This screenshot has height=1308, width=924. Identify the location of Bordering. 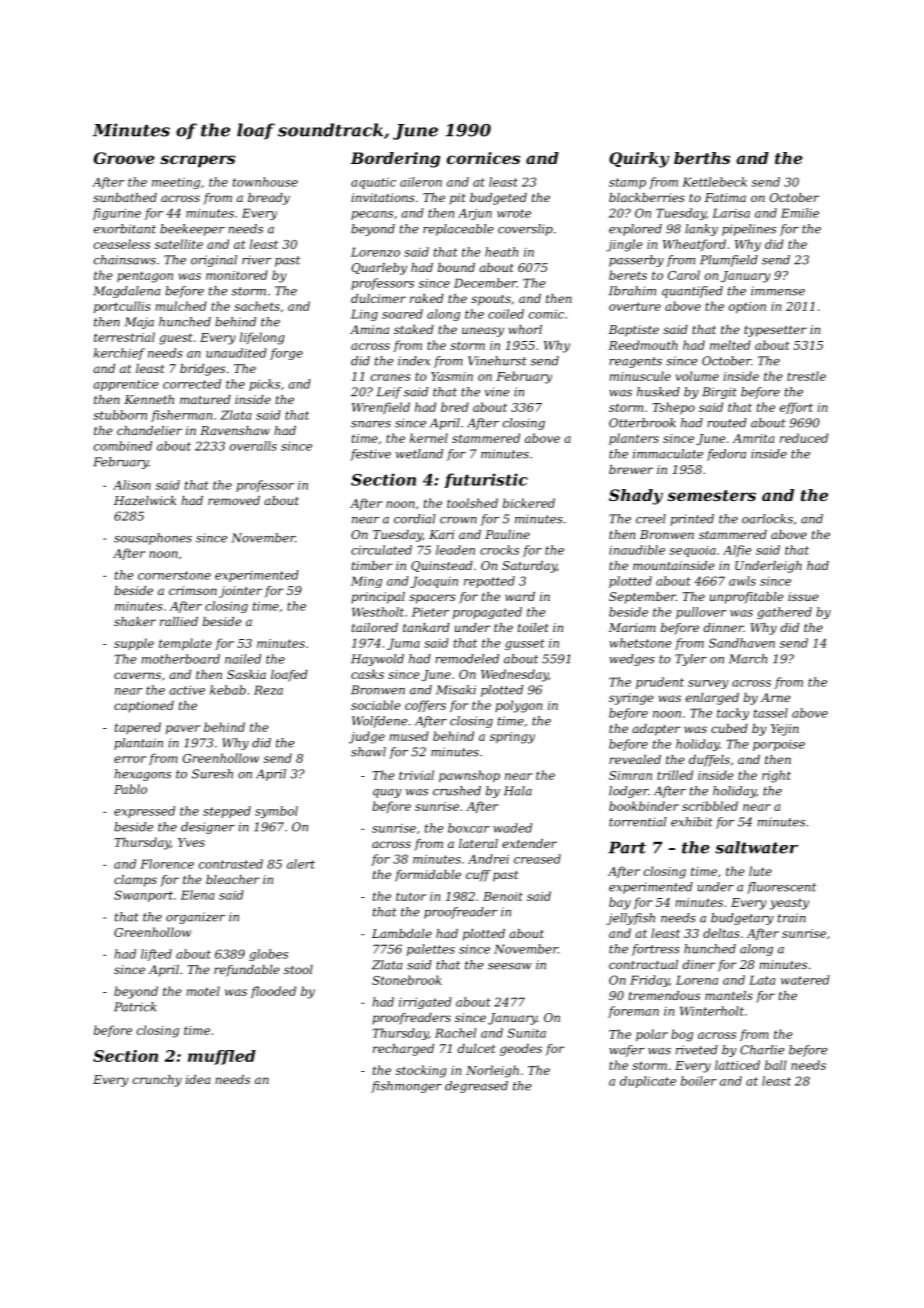
(395, 160).
